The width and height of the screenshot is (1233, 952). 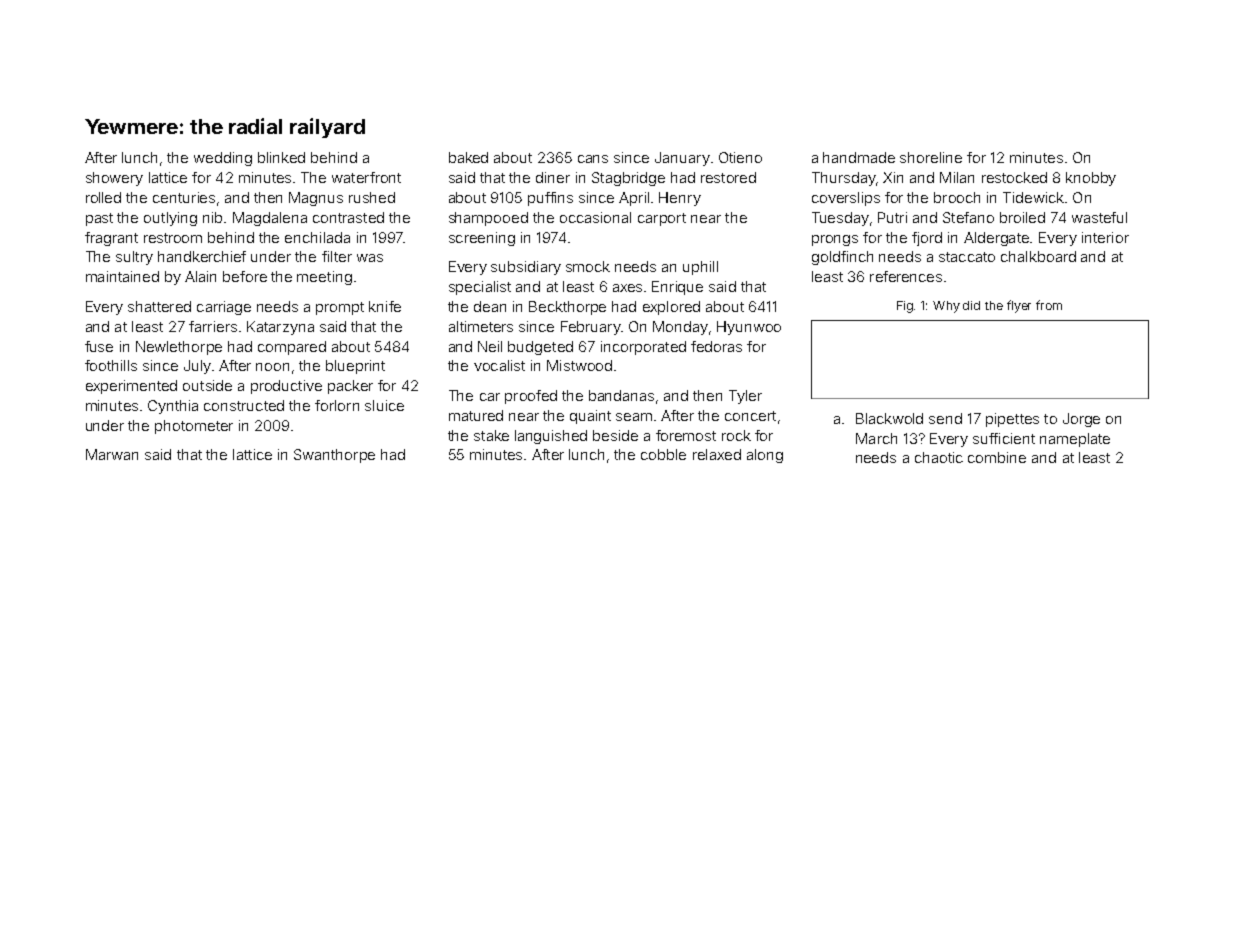 What do you see at coordinates (1019, 306) in the screenshot?
I see `flyer` at bounding box center [1019, 306].
